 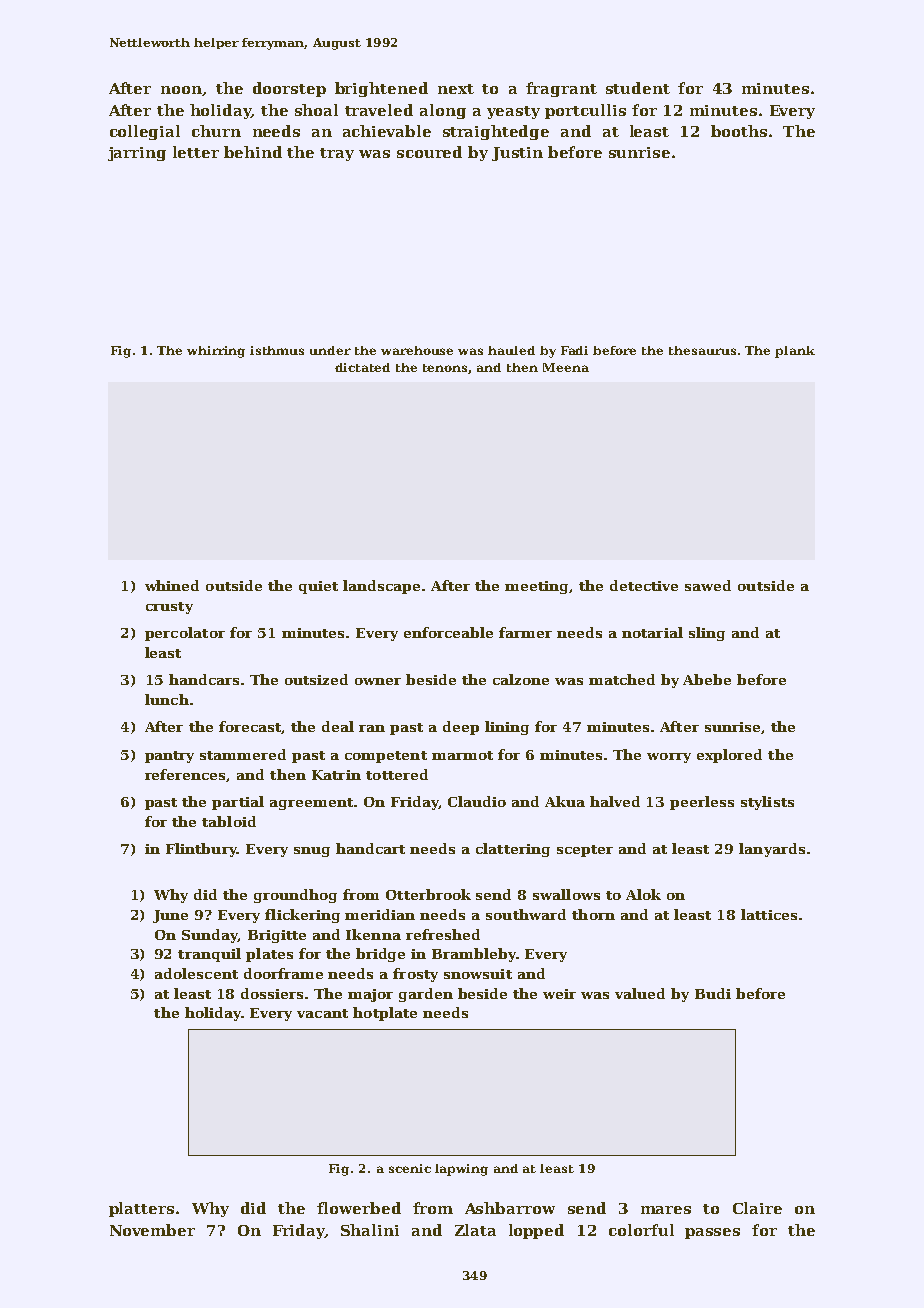 What do you see at coordinates (739, 131) in the page?
I see `booths` at bounding box center [739, 131].
